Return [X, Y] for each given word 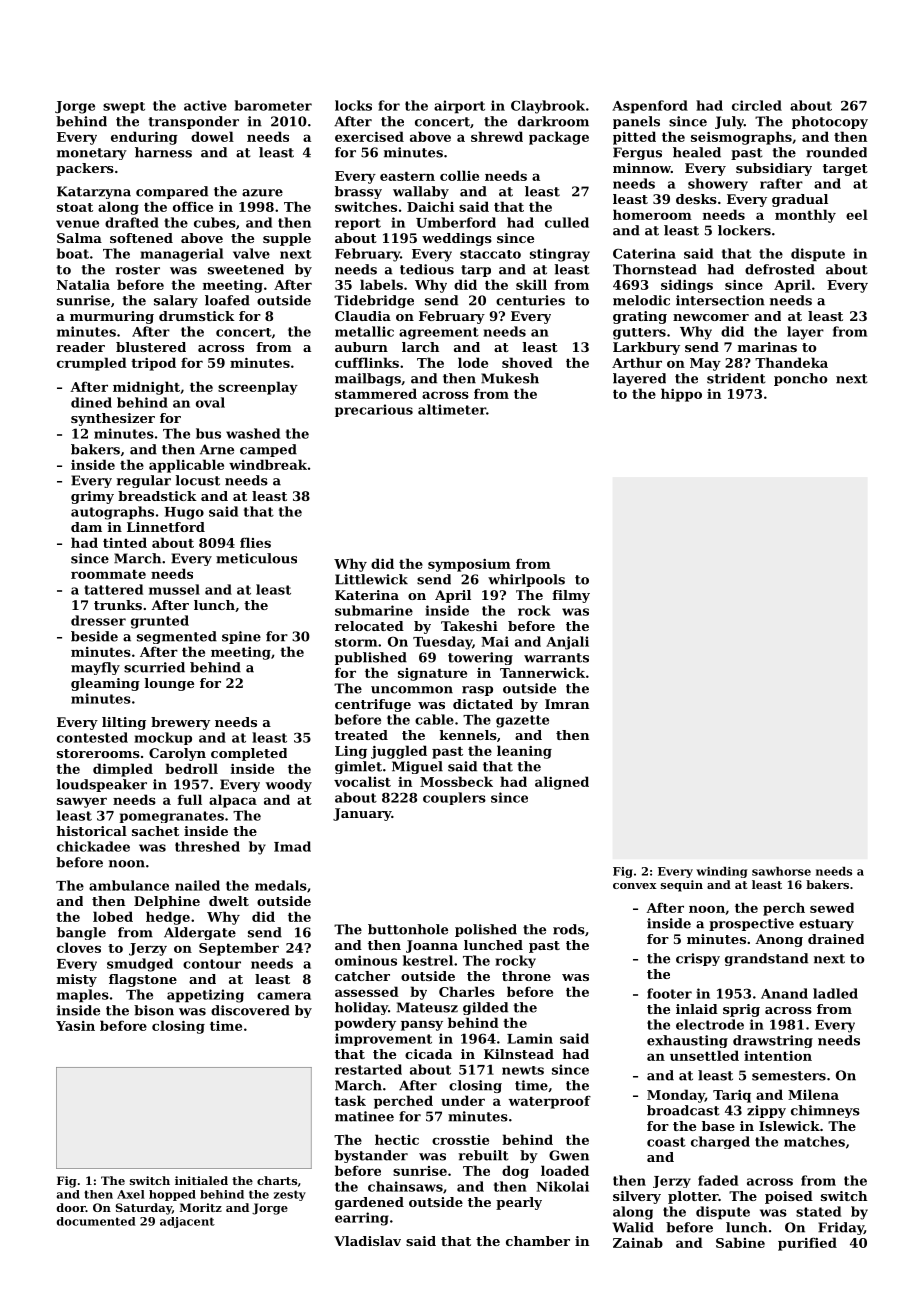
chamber [538, 1241]
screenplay [258, 388]
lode [473, 362]
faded [718, 1180]
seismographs [741, 138]
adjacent [187, 1222]
